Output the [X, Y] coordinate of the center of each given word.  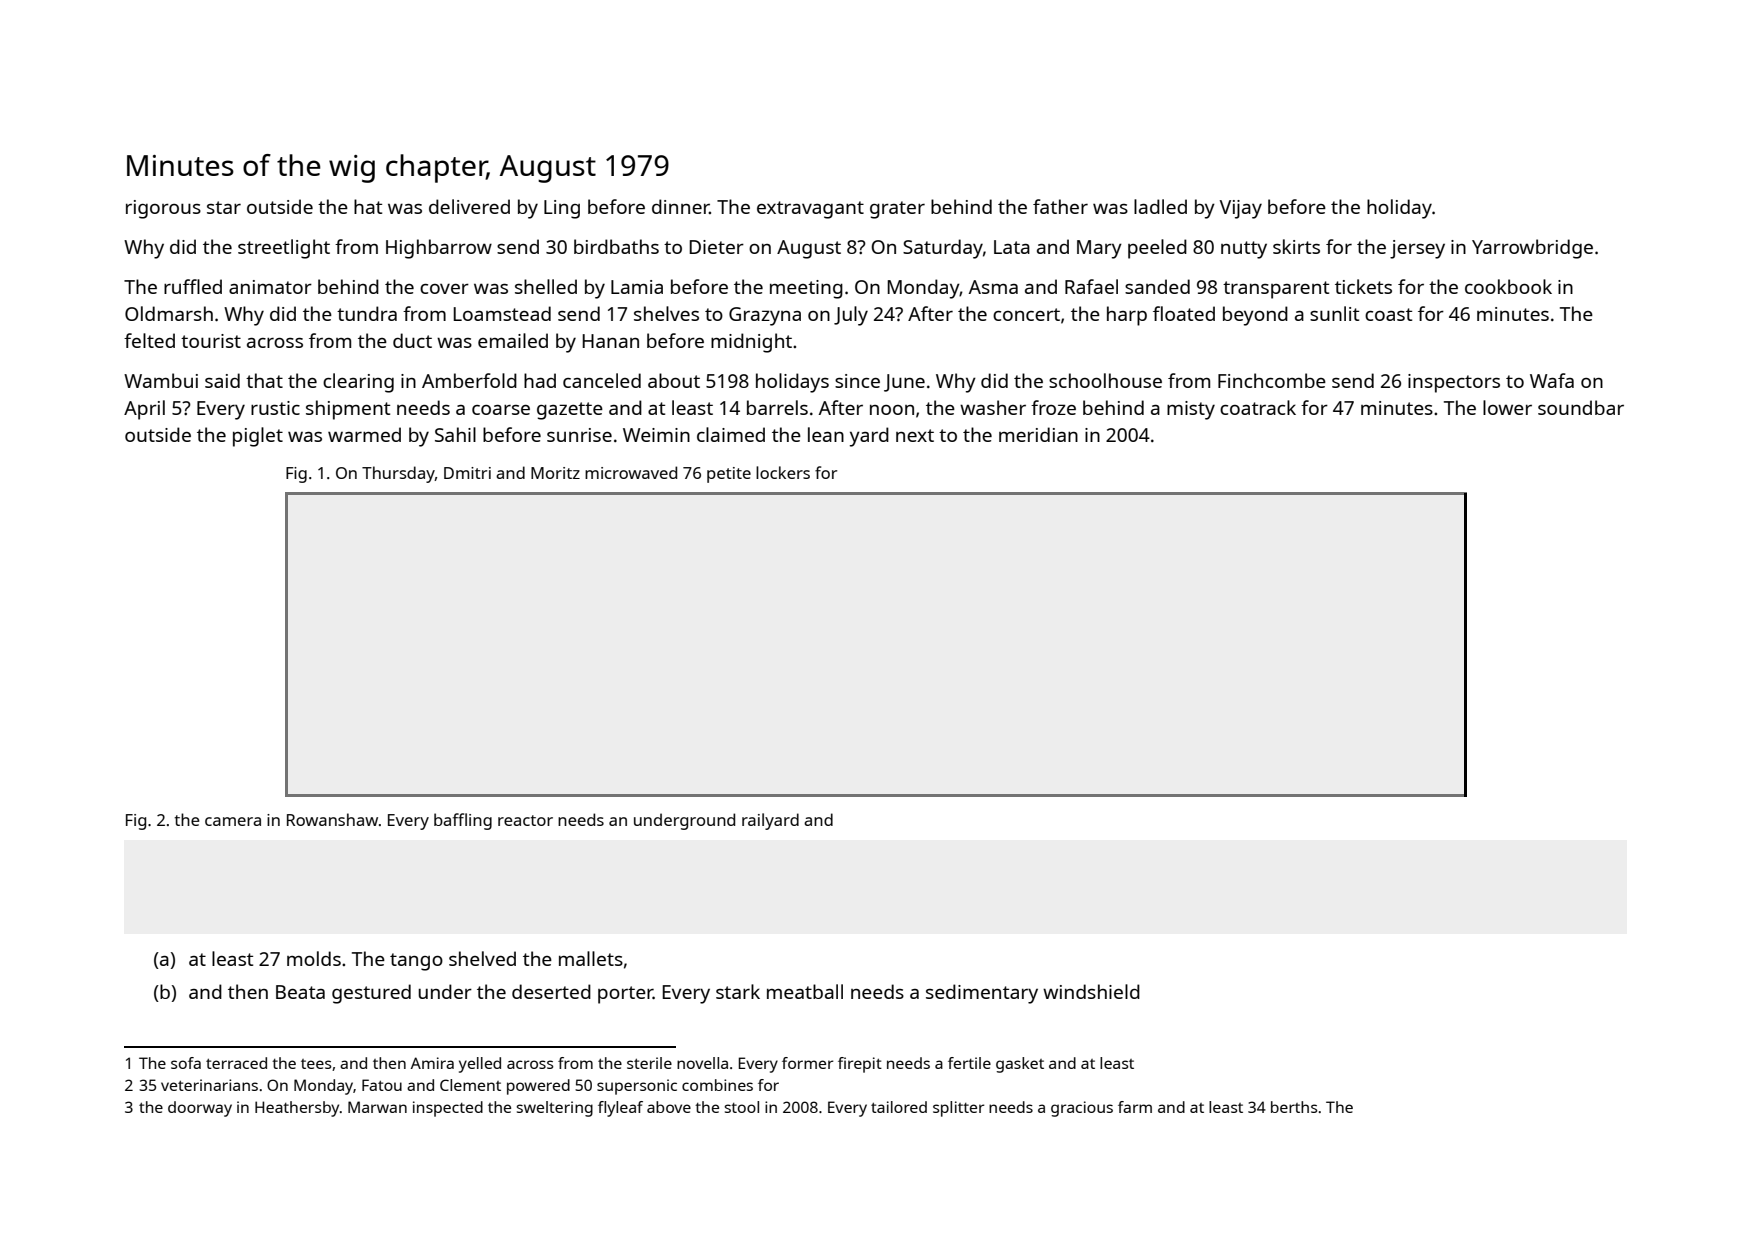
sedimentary [982, 994]
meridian [1038, 434]
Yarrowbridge [1532, 249]
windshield [1091, 991]
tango [416, 962]
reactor [525, 820]
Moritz [555, 473]
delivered [469, 206]
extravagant [810, 210]
